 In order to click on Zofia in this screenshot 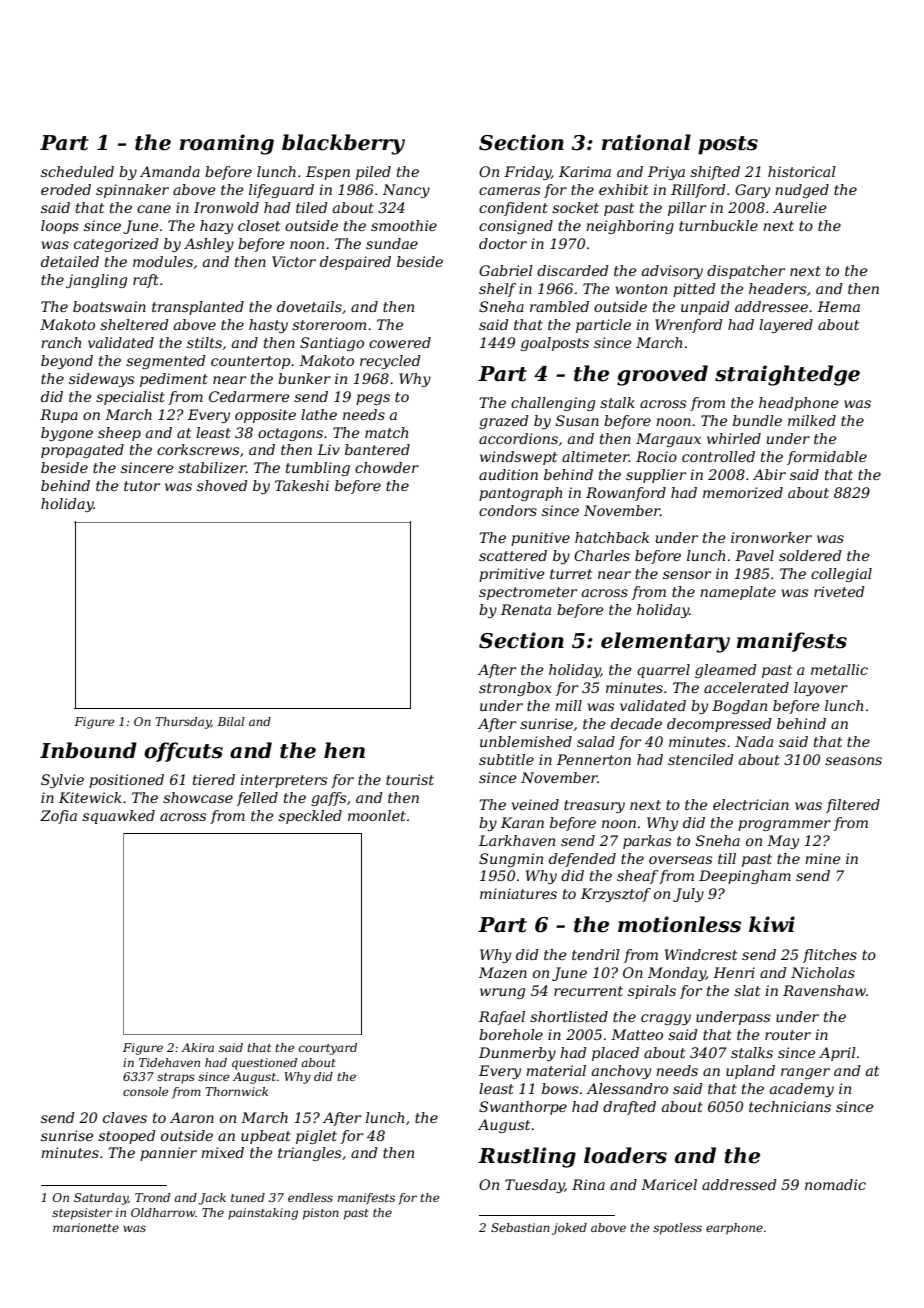, I will do `click(58, 817)`.
